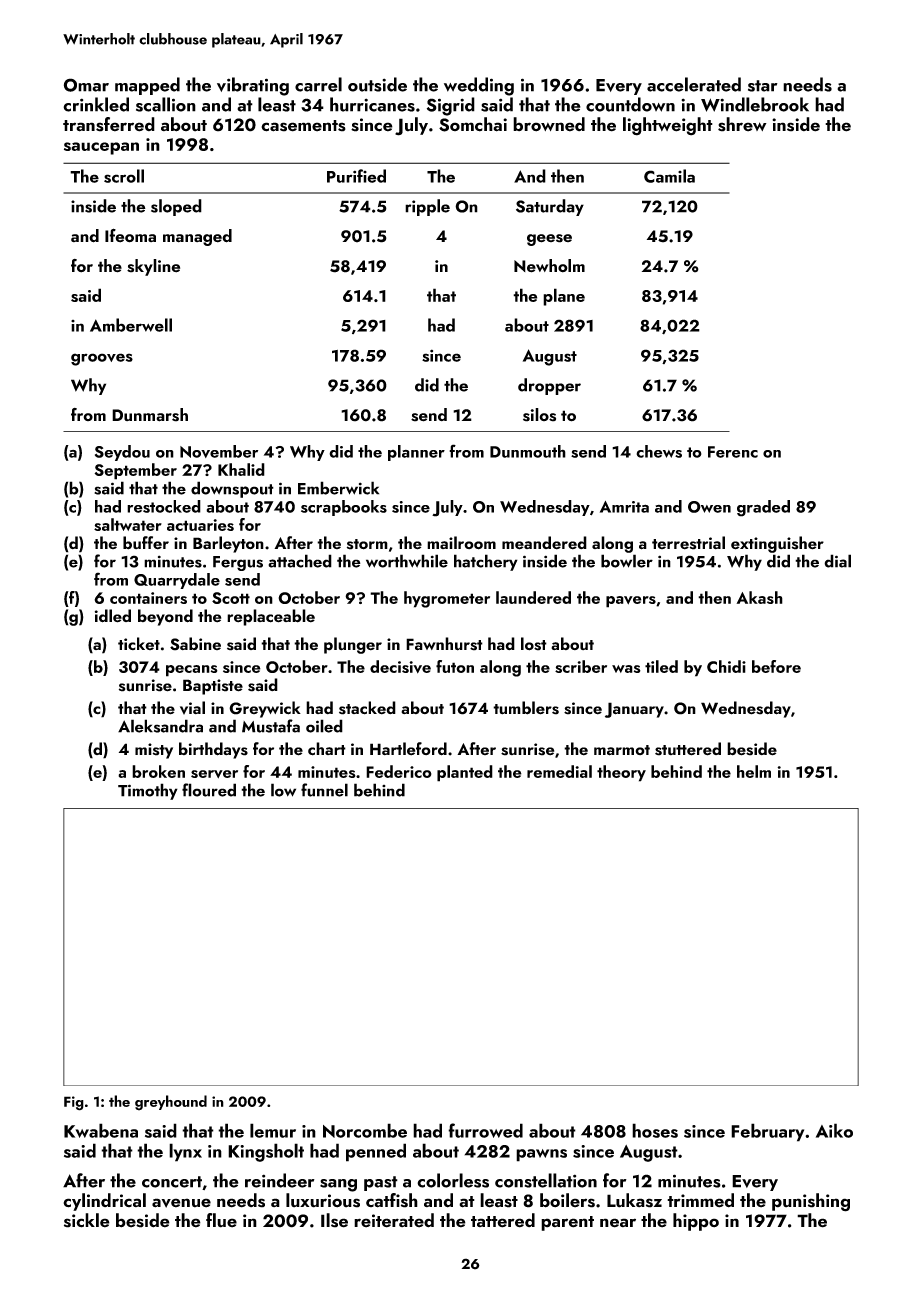 The image size is (922, 1308). What do you see at coordinates (185, 1152) in the screenshot?
I see `lynx` at bounding box center [185, 1152].
